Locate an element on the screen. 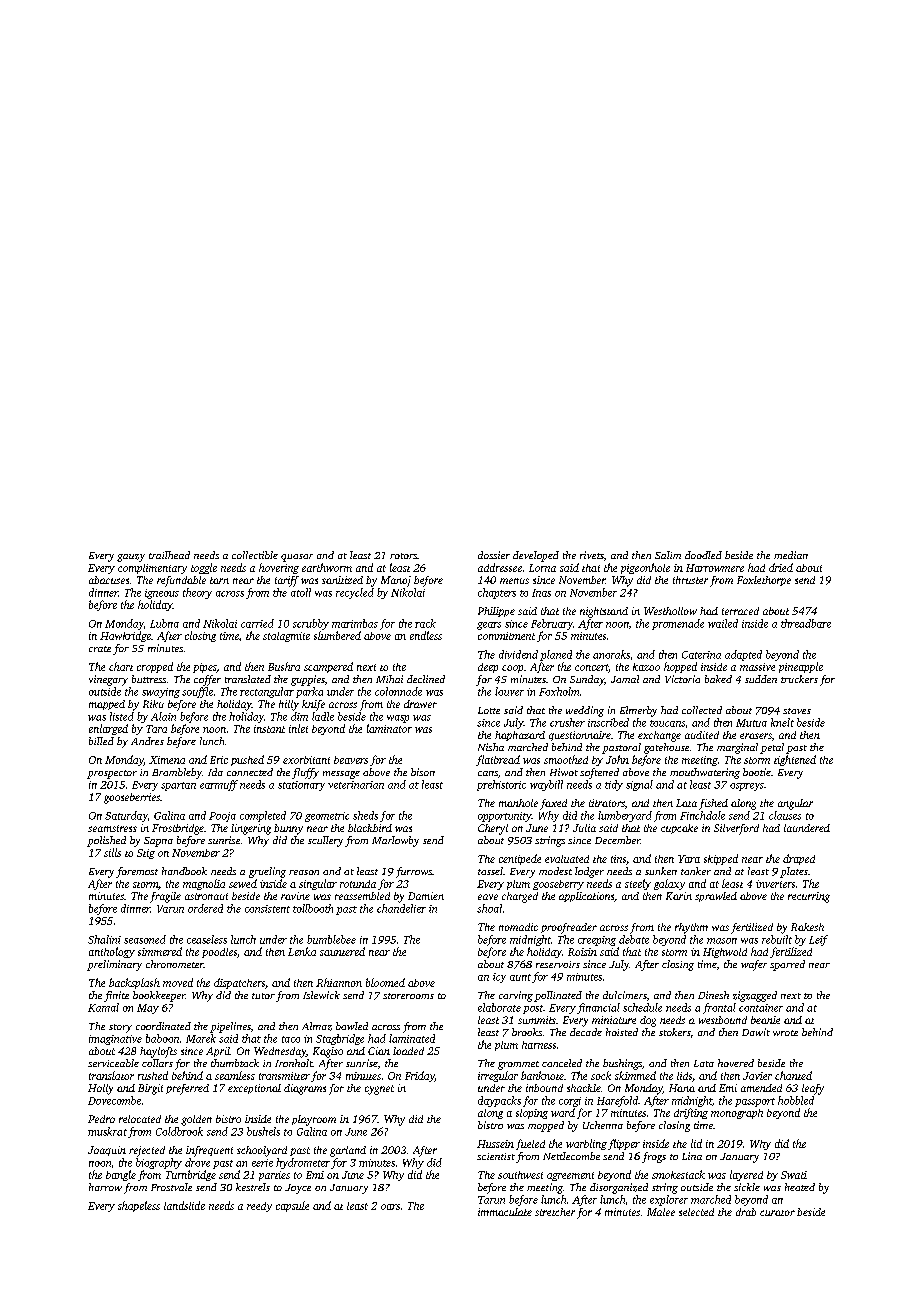 The height and width of the screenshot is (1308, 924). audited is located at coordinates (702, 735).
